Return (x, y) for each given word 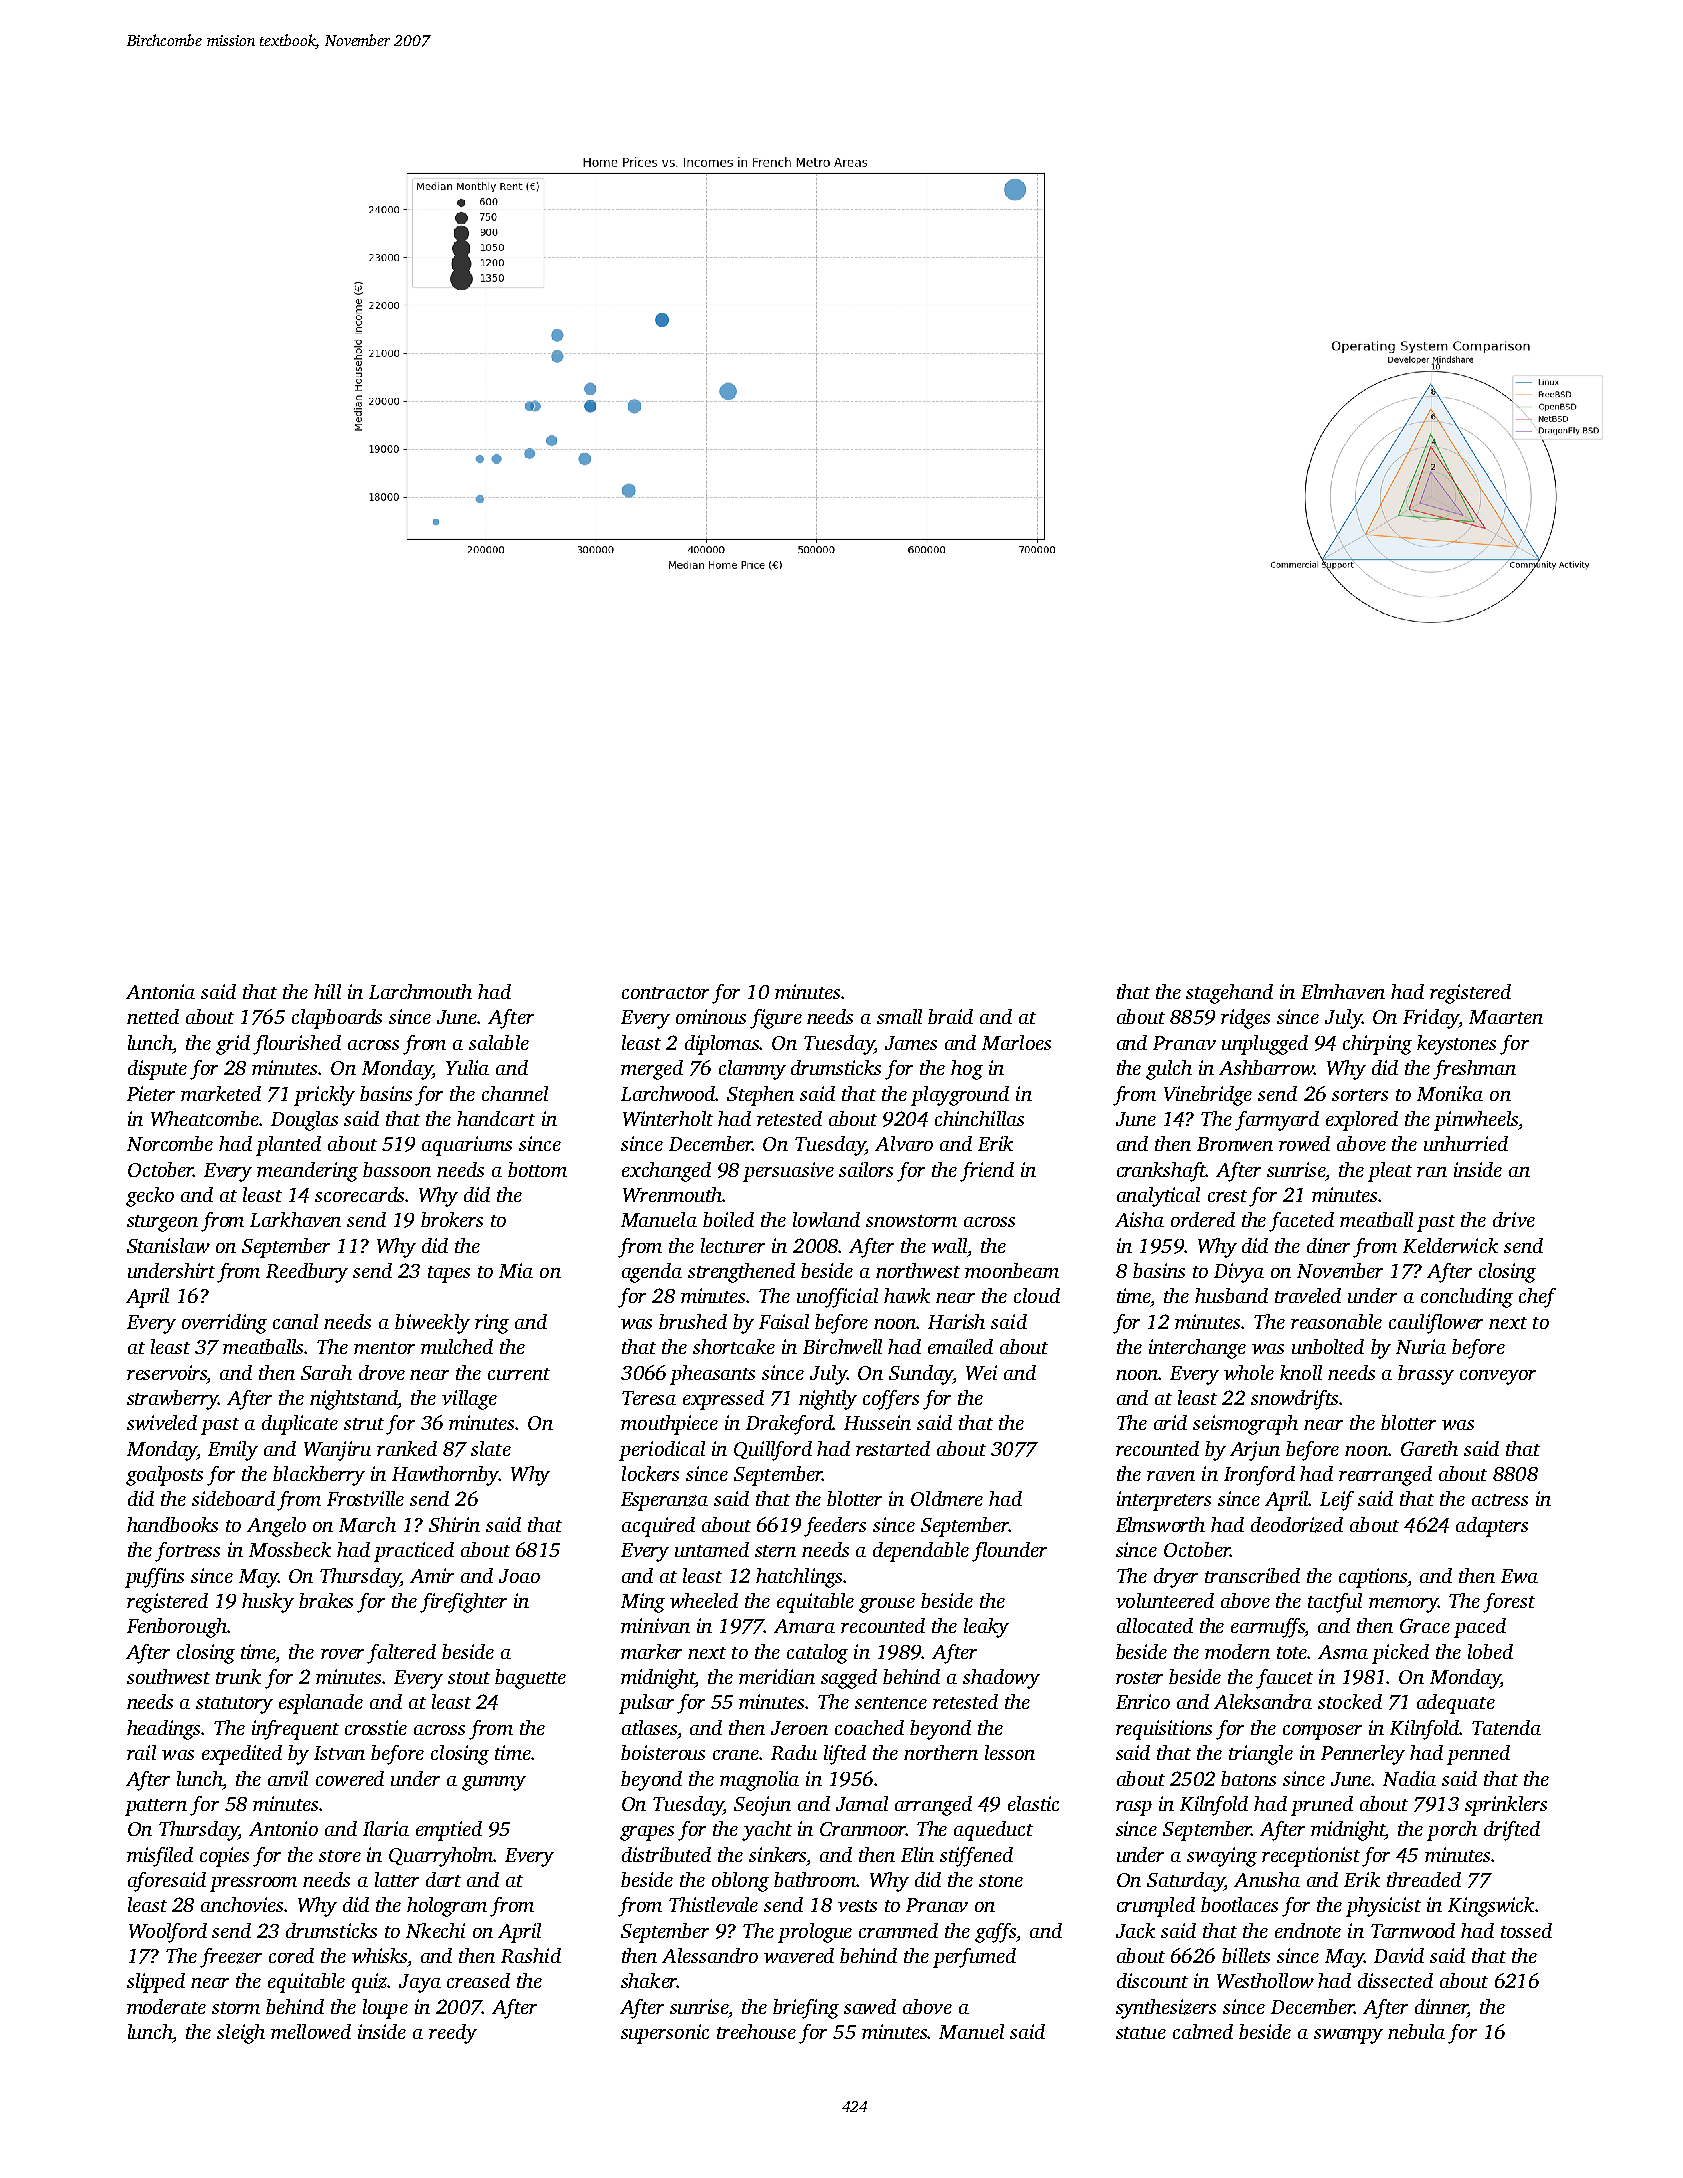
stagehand (1229, 994)
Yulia (467, 1067)
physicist (1383, 1907)
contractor (665, 993)
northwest (918, 1270)
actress (1500, 1500)
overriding (224, 1324)
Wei (981, 1372)
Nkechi (435, 1930)
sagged (849, 1679)
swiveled (162, 1422)
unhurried (1466, 1143)
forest (1509, 1603)
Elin (917, 1854)
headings (163, 1730)
